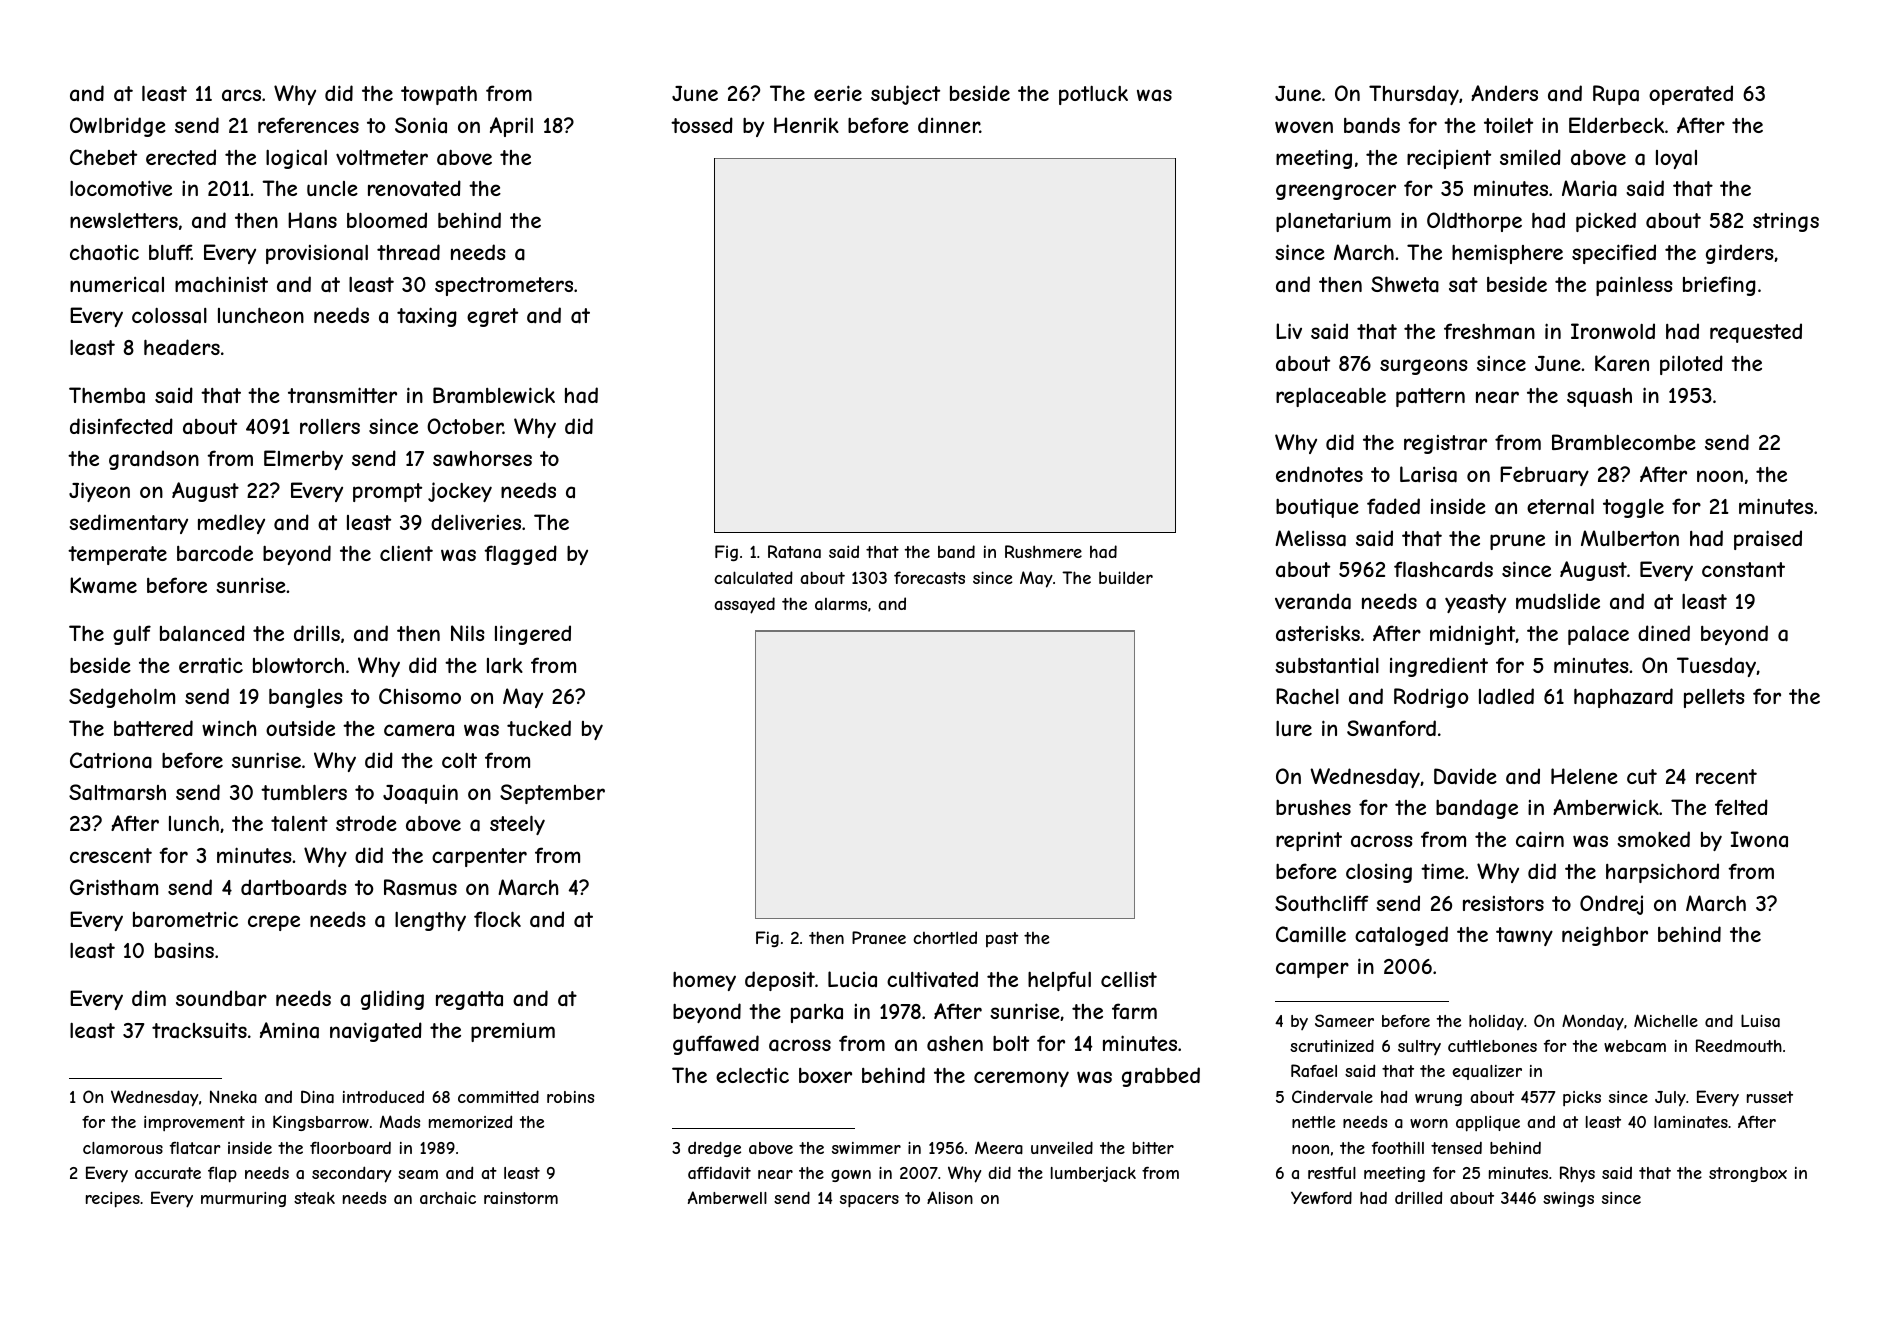 This page has width=1890, height=1336. I want to click on registrar, so click(1445, 444).
